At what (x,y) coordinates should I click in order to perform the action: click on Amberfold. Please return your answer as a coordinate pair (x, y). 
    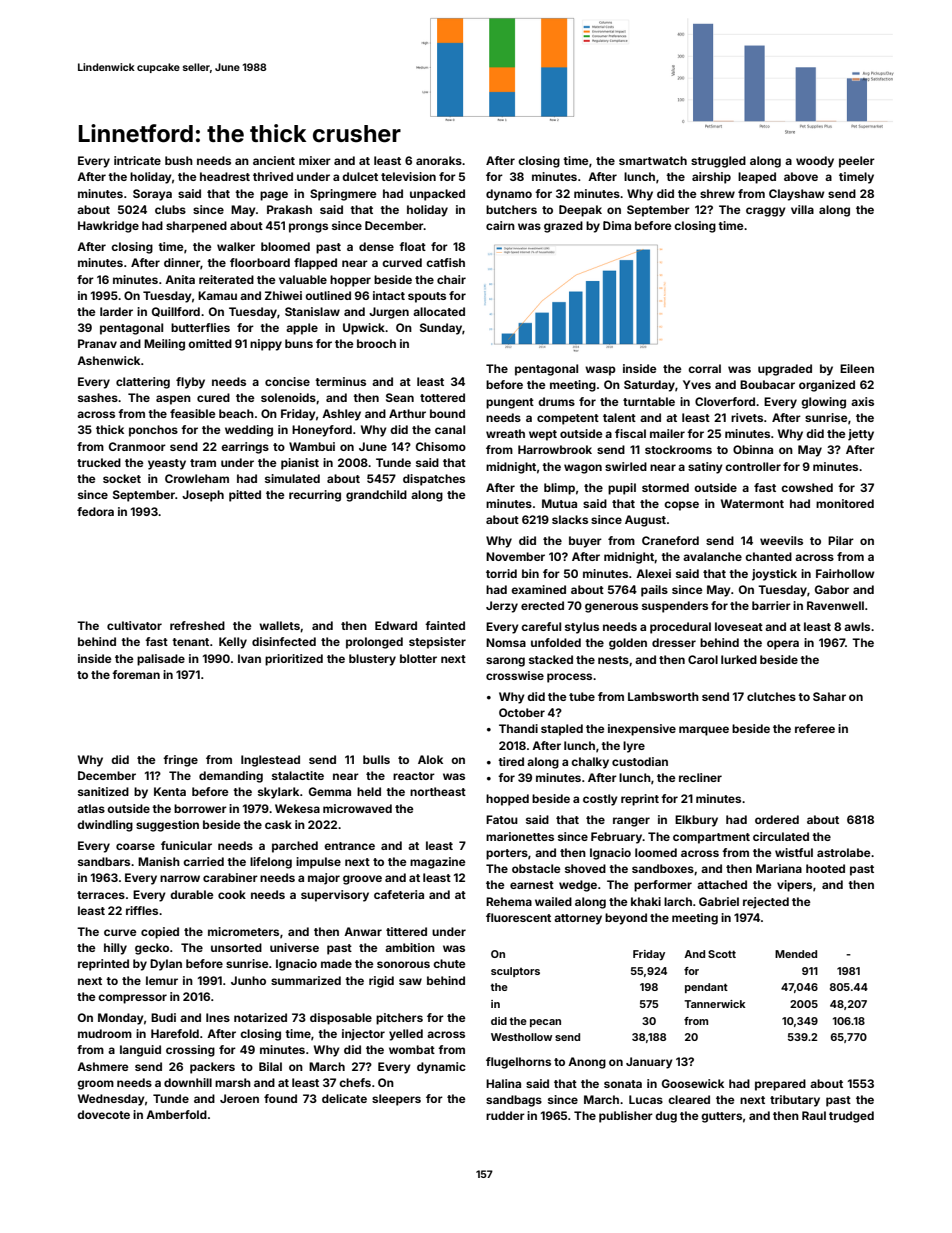
    Looking at the image, I should click on (176, 1114).
